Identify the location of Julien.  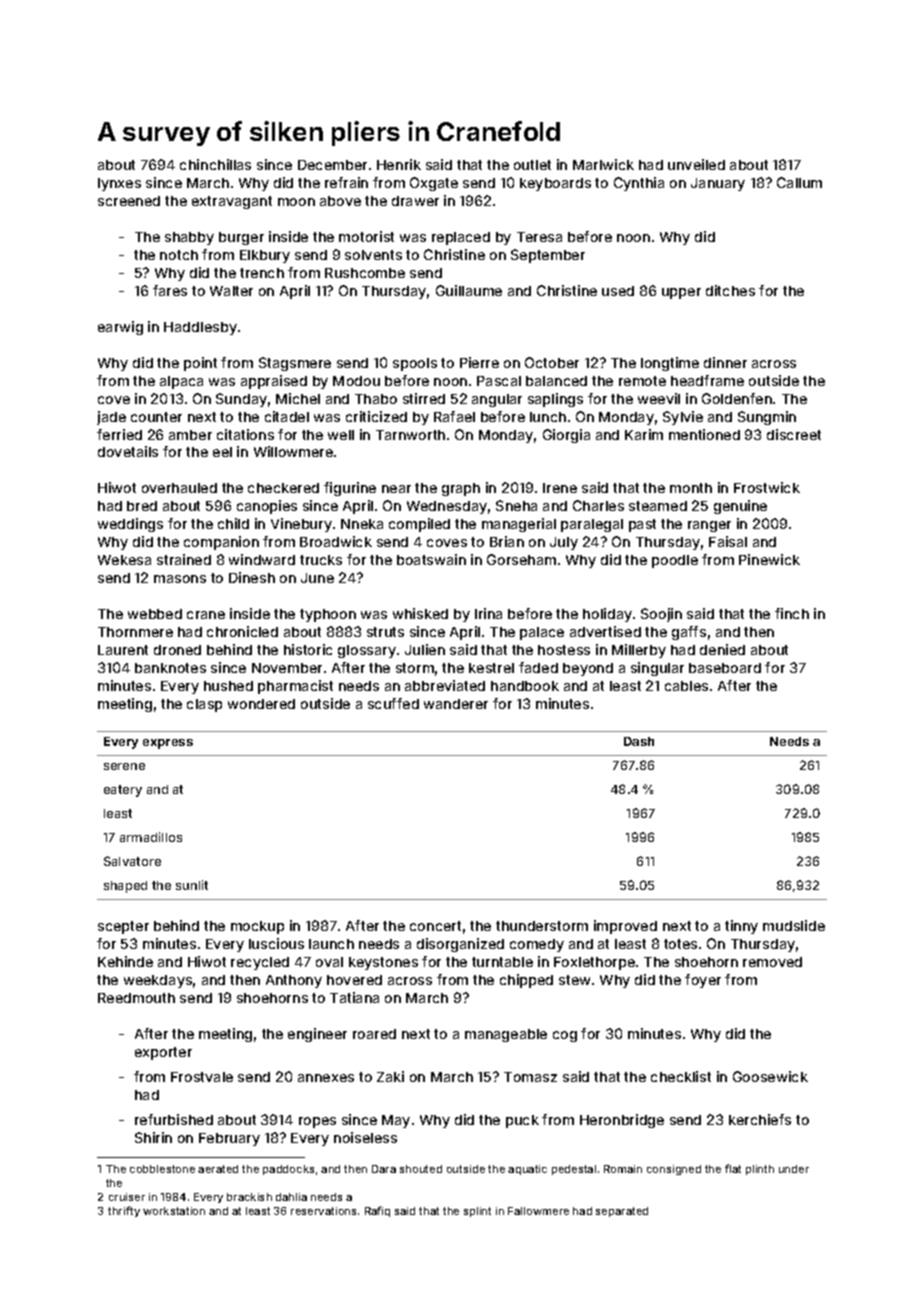
(425, 649).
